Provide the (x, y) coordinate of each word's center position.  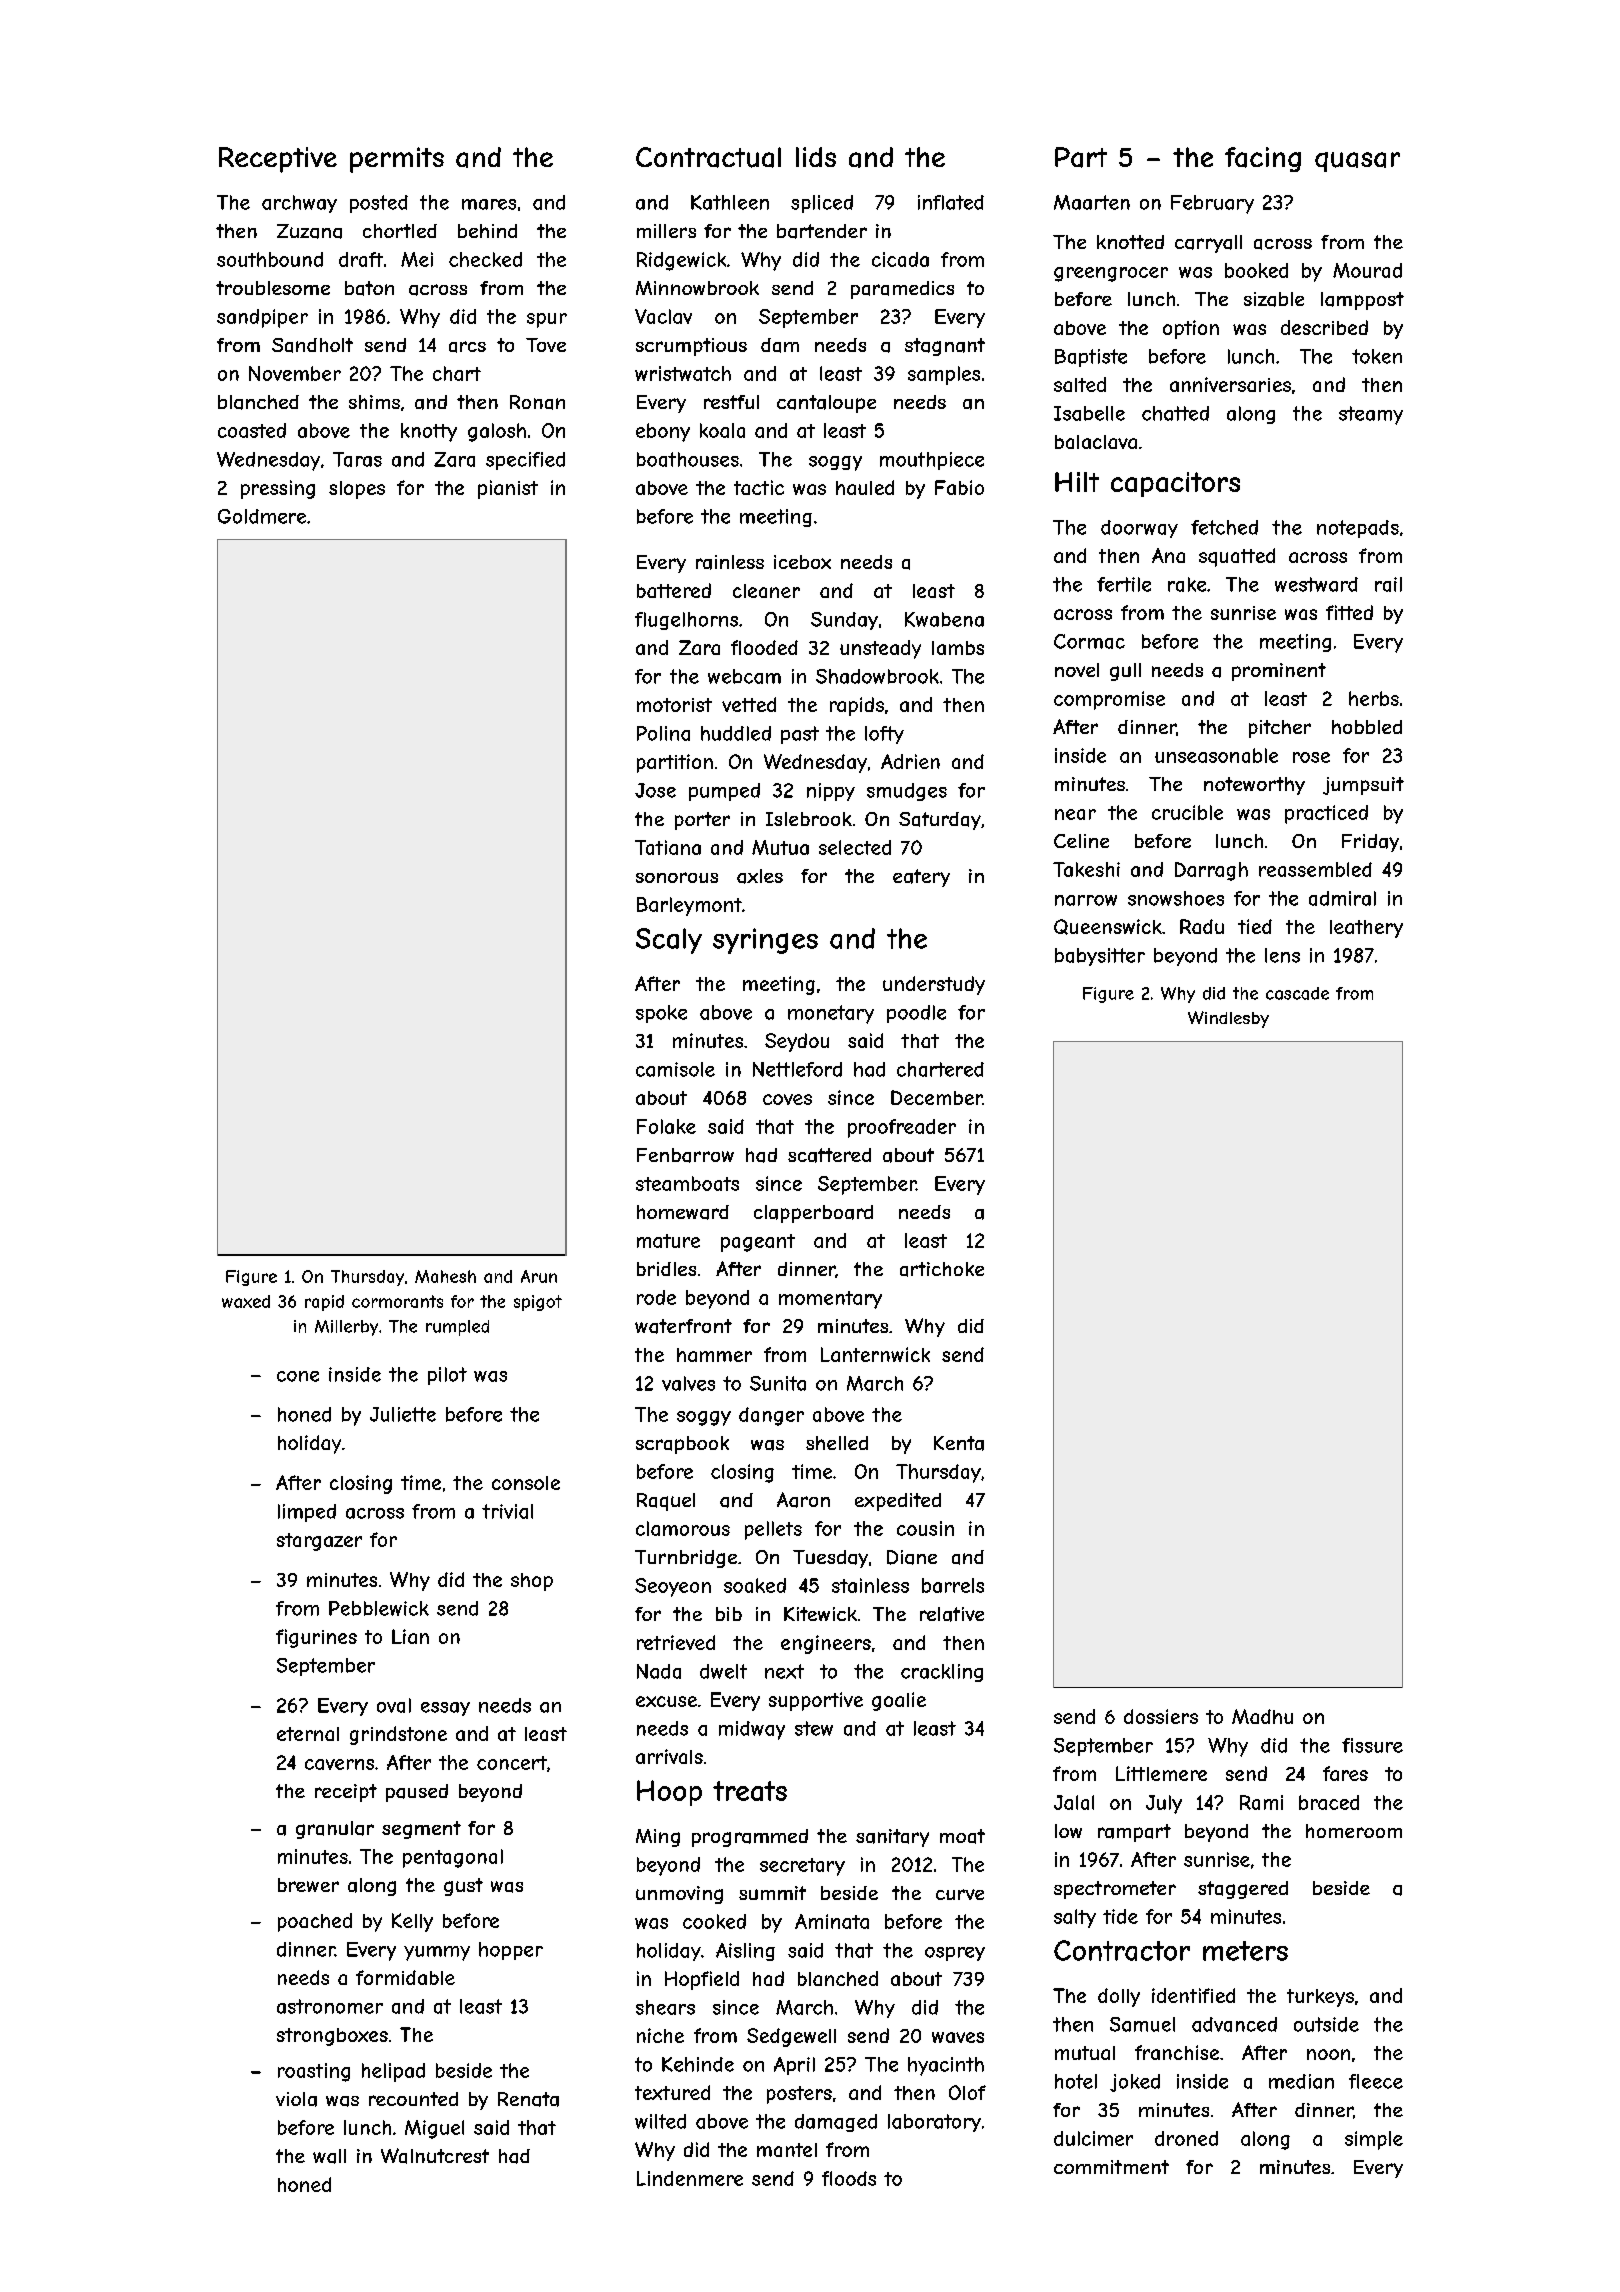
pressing (278, 489)
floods (849, 2178)
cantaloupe (826, 404)
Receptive (278, 160)
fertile (1124, 584)
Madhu (1262, 1716)
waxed (246, 1301)
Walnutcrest (435, 2156)
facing (1263, 159)
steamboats (687, 1183)
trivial (507, 1511)
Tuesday (830, 1559)
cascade (1297, 993)
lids (816, 157)
